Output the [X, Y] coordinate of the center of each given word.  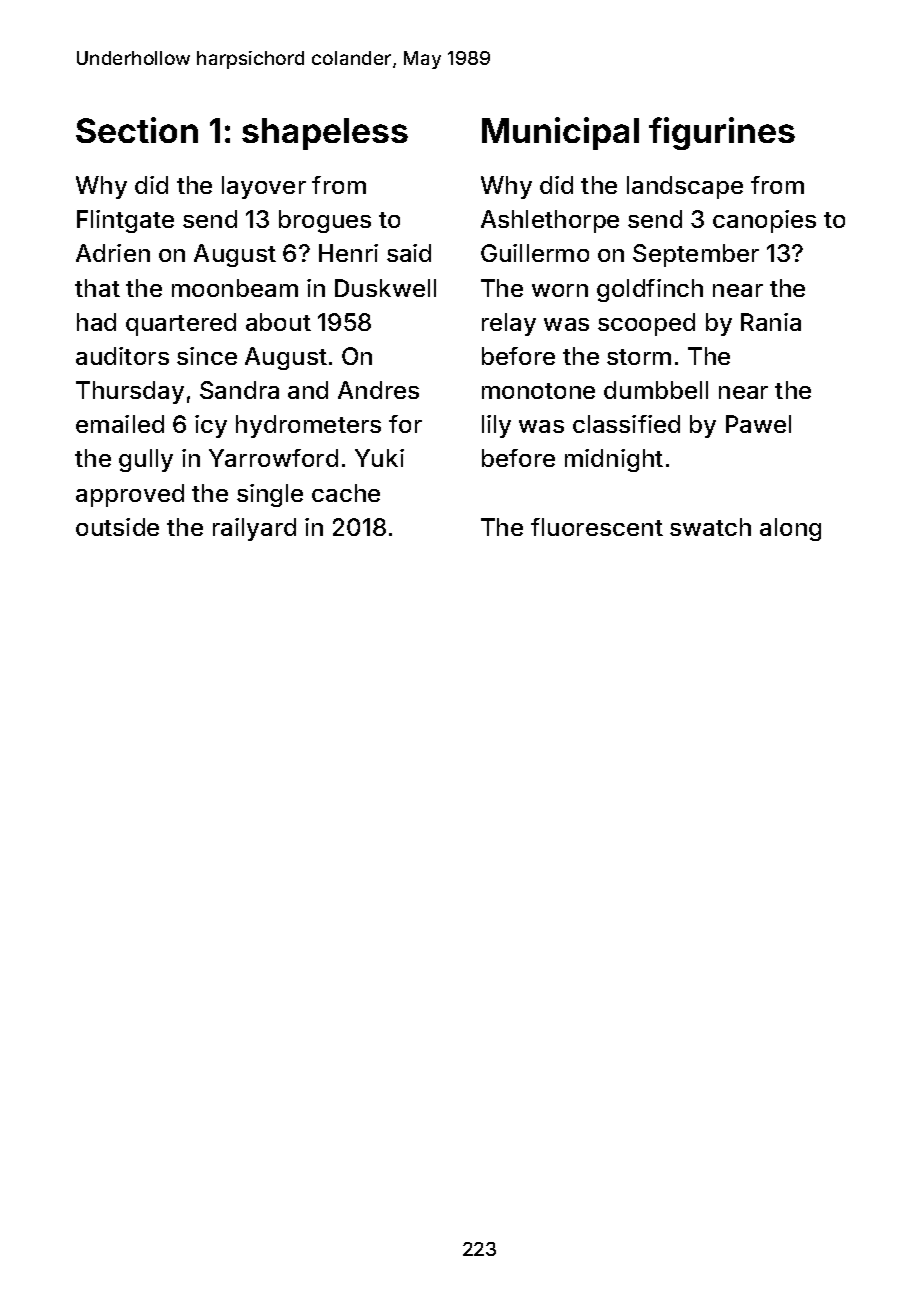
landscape [685, 187]
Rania [771, 322]
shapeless [325, 134]
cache [346, 493]
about [278, 322]
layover [264, 187]
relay [509, 324]
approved [130, 495]
